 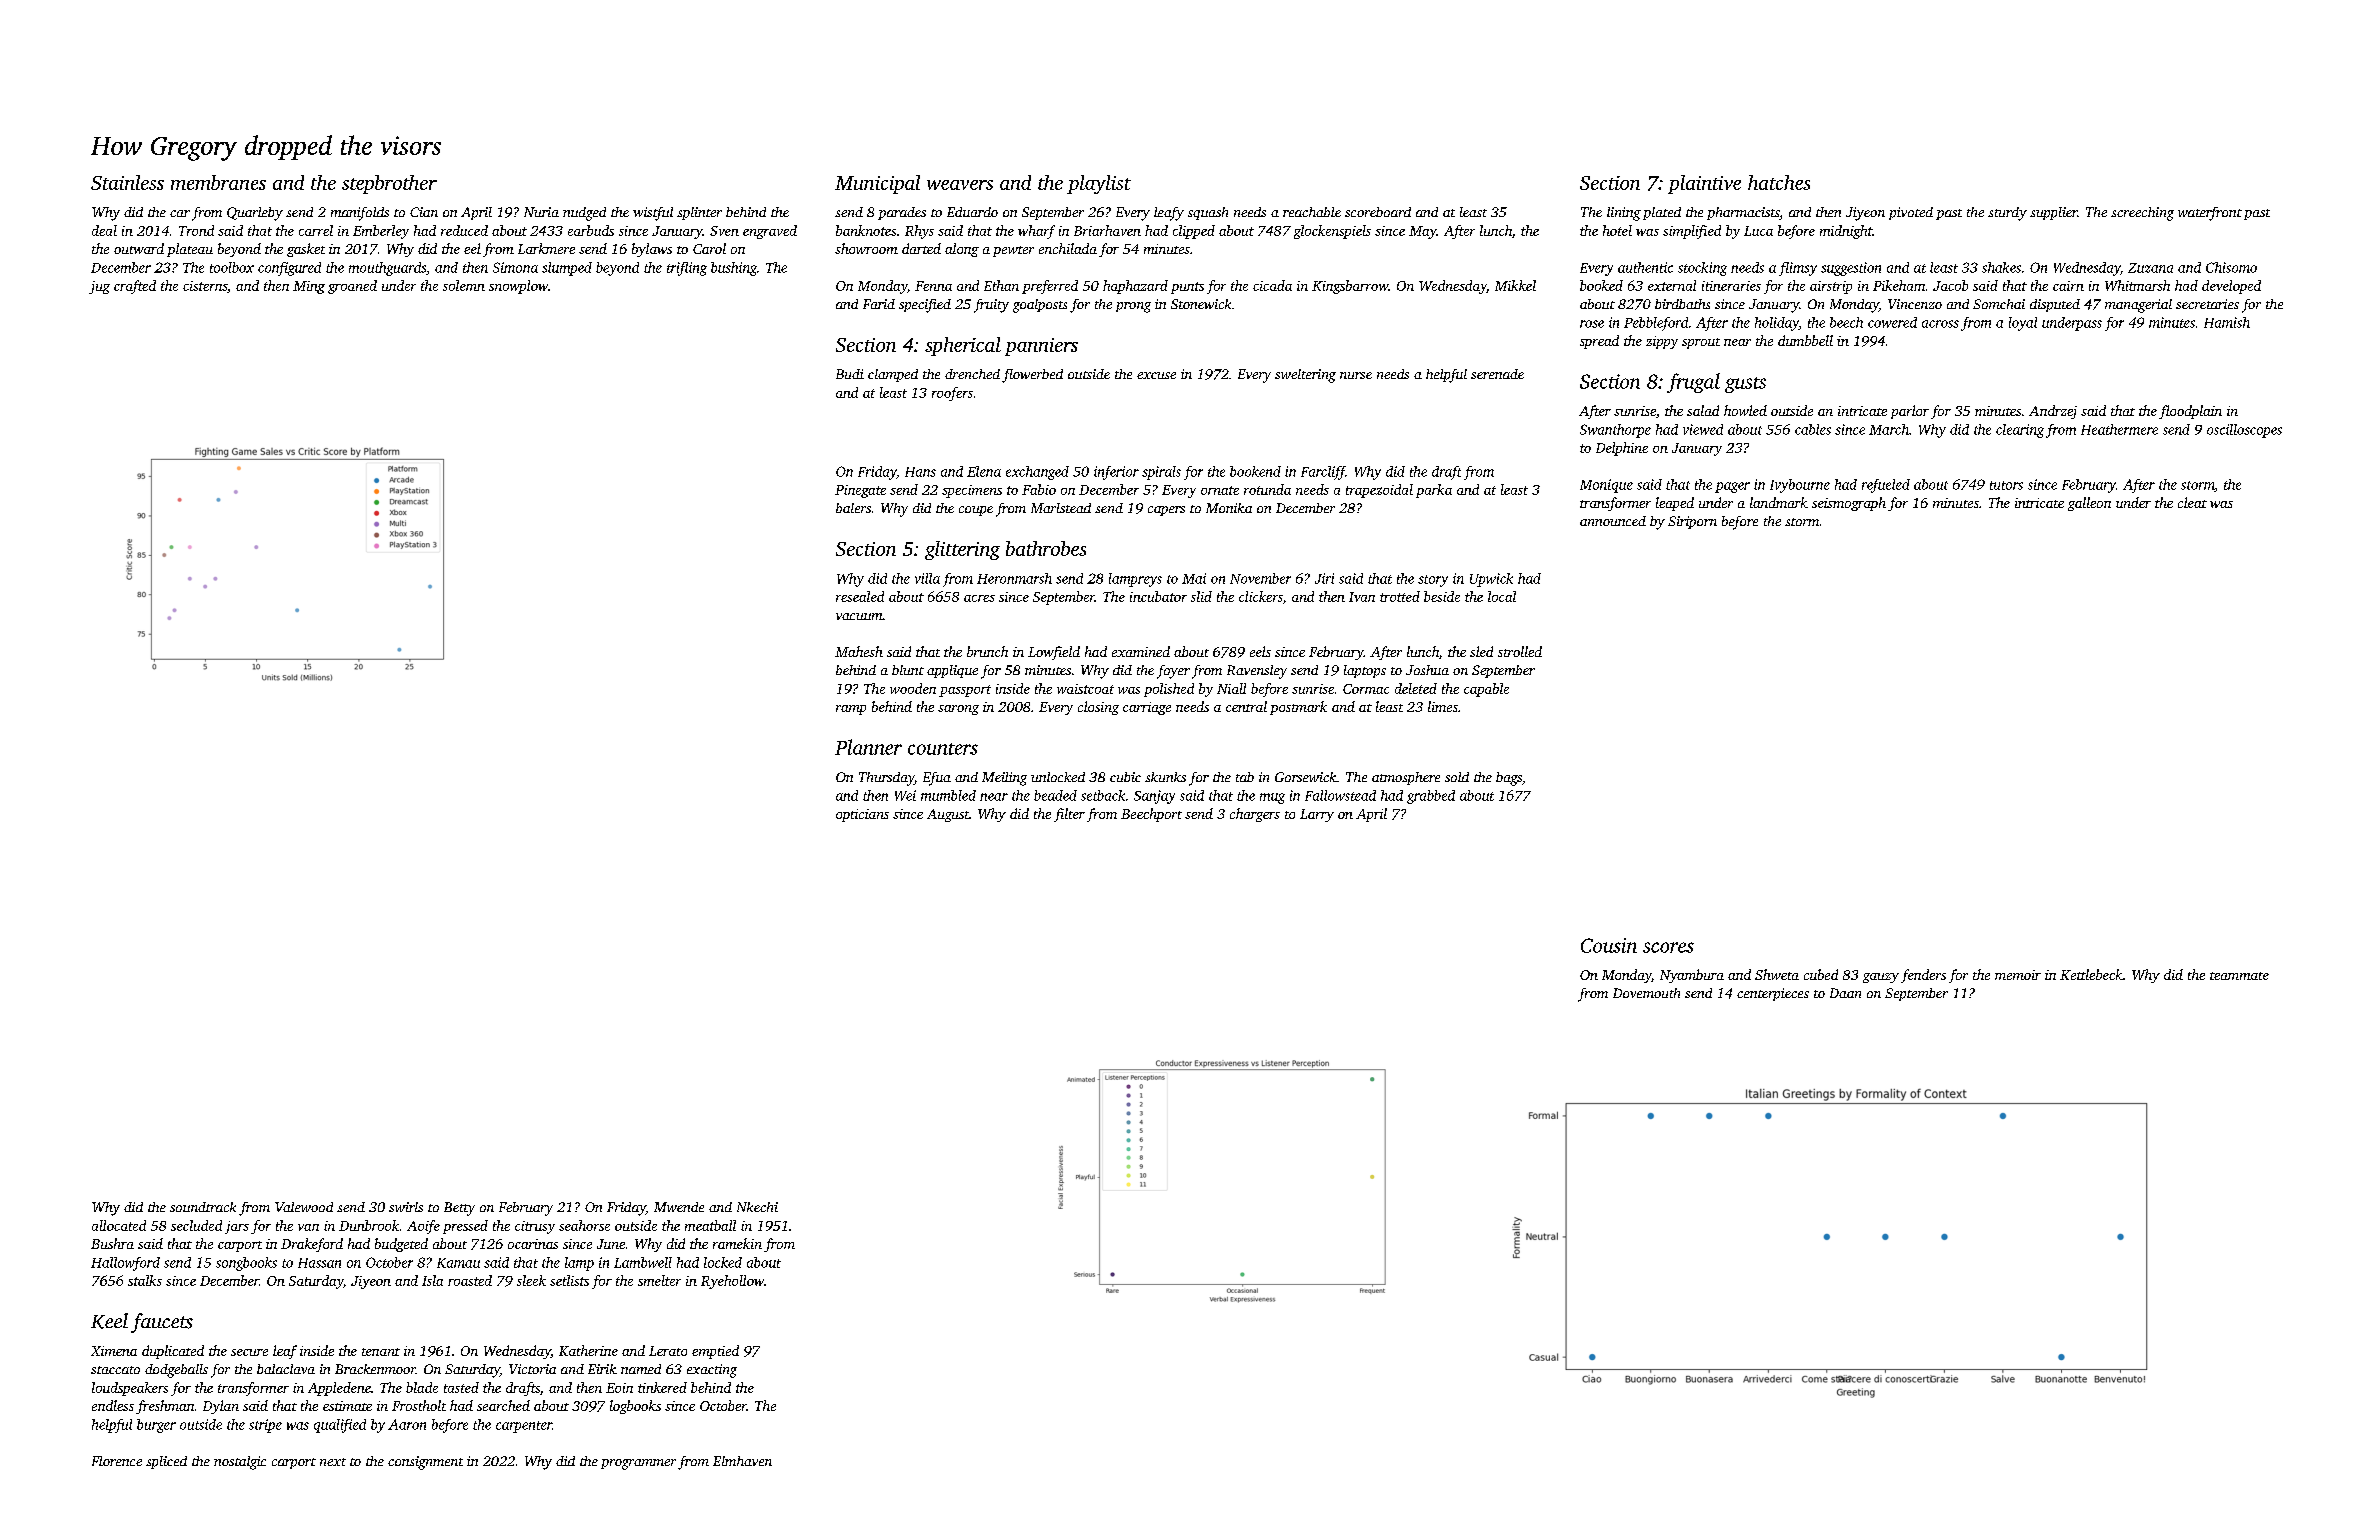 I want to click on Pikeham, so click(x=1899, y=285).
